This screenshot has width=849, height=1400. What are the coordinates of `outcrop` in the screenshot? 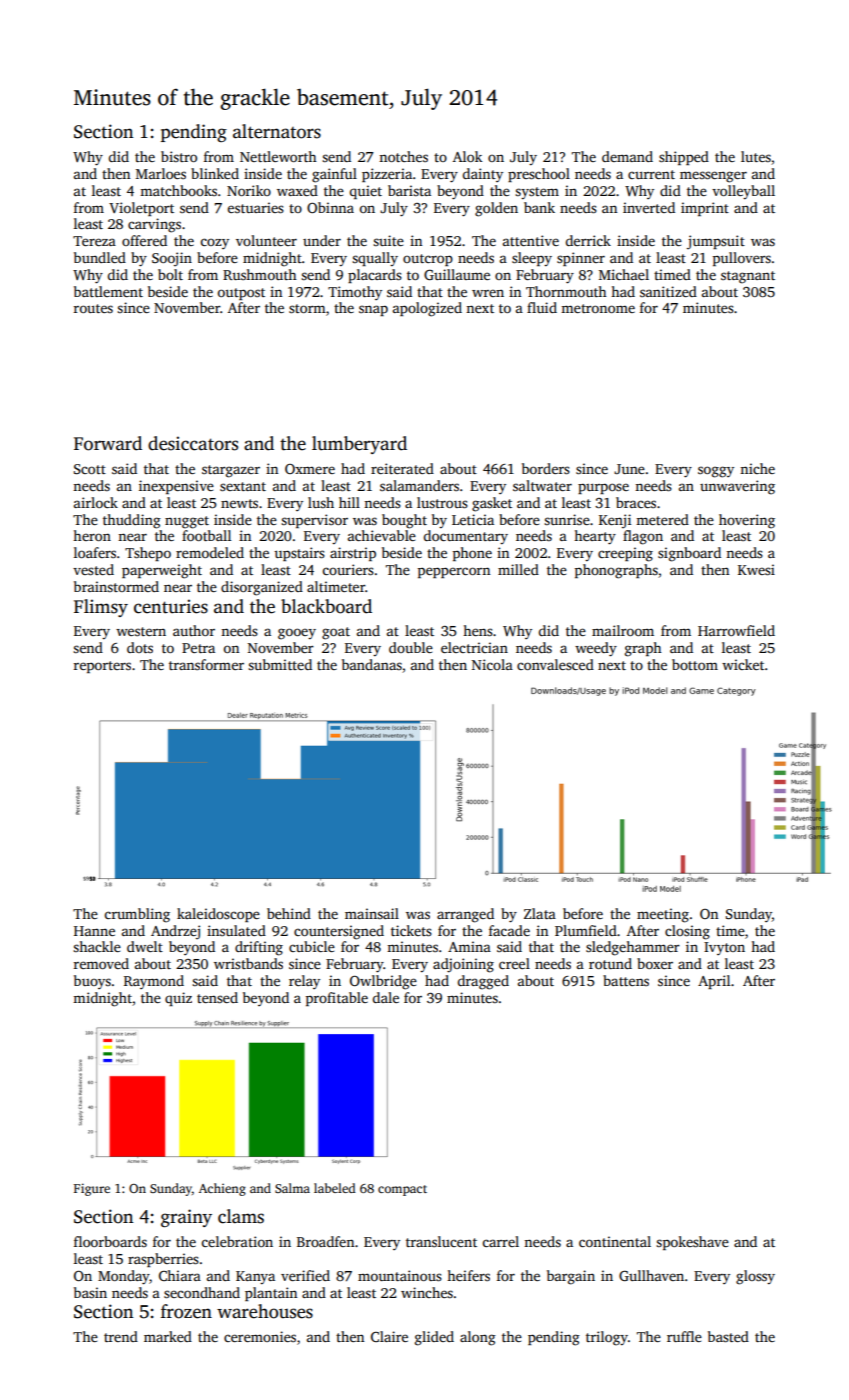 It's located at (428, 260).
